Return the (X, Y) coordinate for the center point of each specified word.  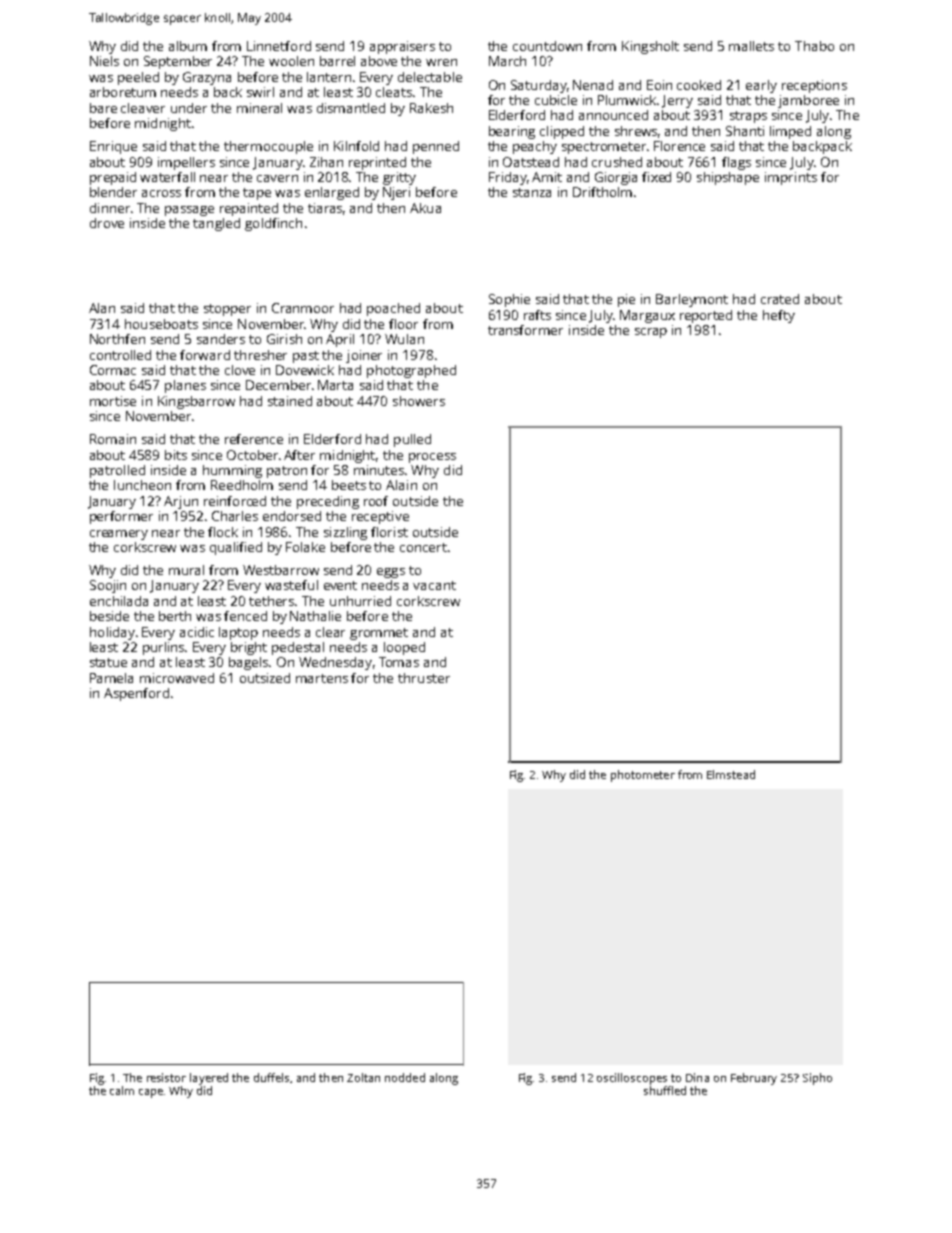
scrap (651, 333)
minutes (379, 470)
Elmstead (731, 774)
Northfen (117, 339)
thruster (424, 678)
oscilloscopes (632, 1079)
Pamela (111, 678)
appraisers (402, 47)
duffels (271, 1077)
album (188, 46)
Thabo (814, 46)
